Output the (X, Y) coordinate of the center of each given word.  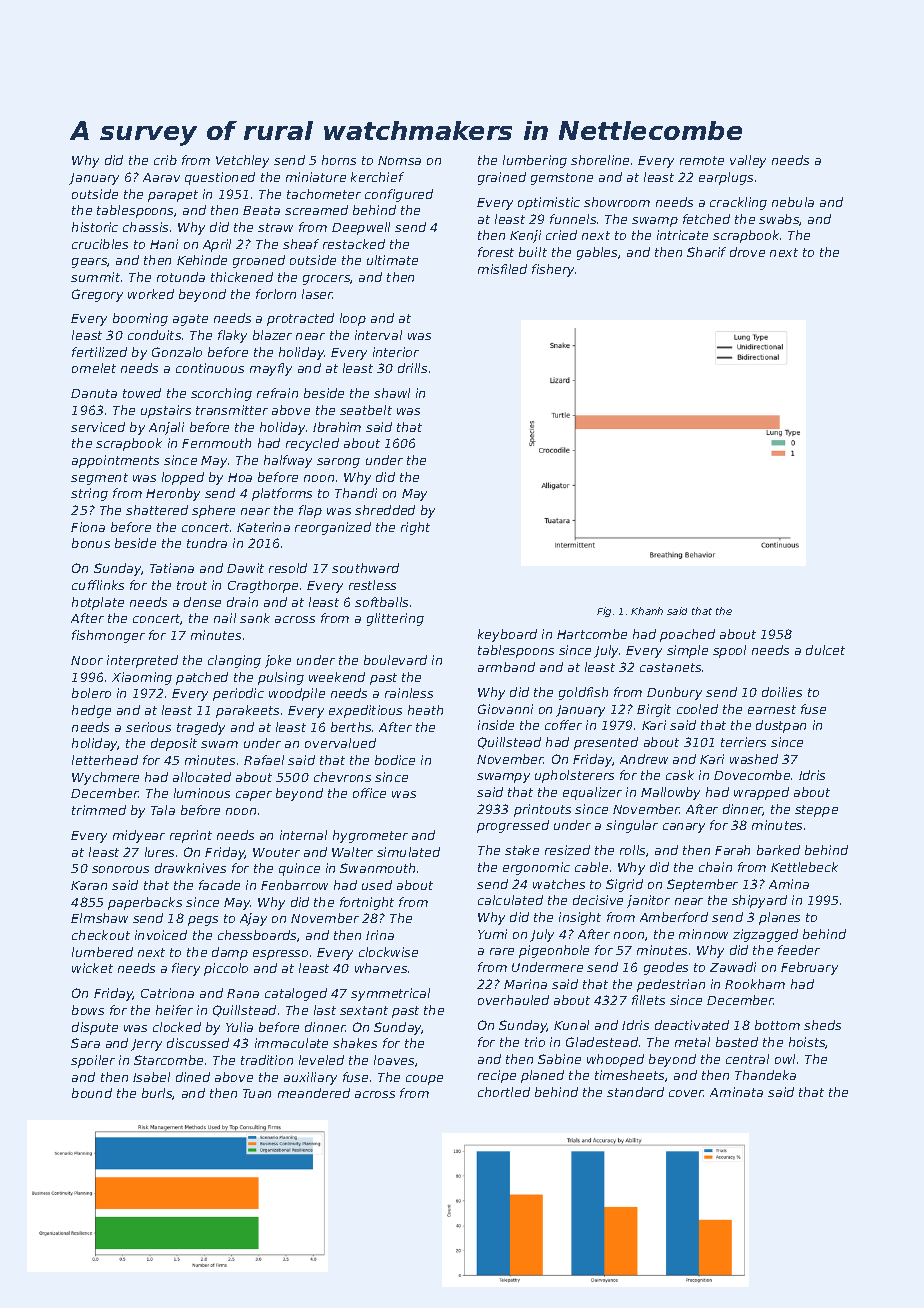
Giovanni (505, 709)
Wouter (276, 852)
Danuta (94, 393)
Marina (525, 984)
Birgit (654, 710)
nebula (793, 202)
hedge (91, 711)
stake (522, 850)
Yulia (239, 1027)
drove (747, 252)
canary (684, 828)
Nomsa (399, 160)
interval (378, 335)
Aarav (161, 177)
